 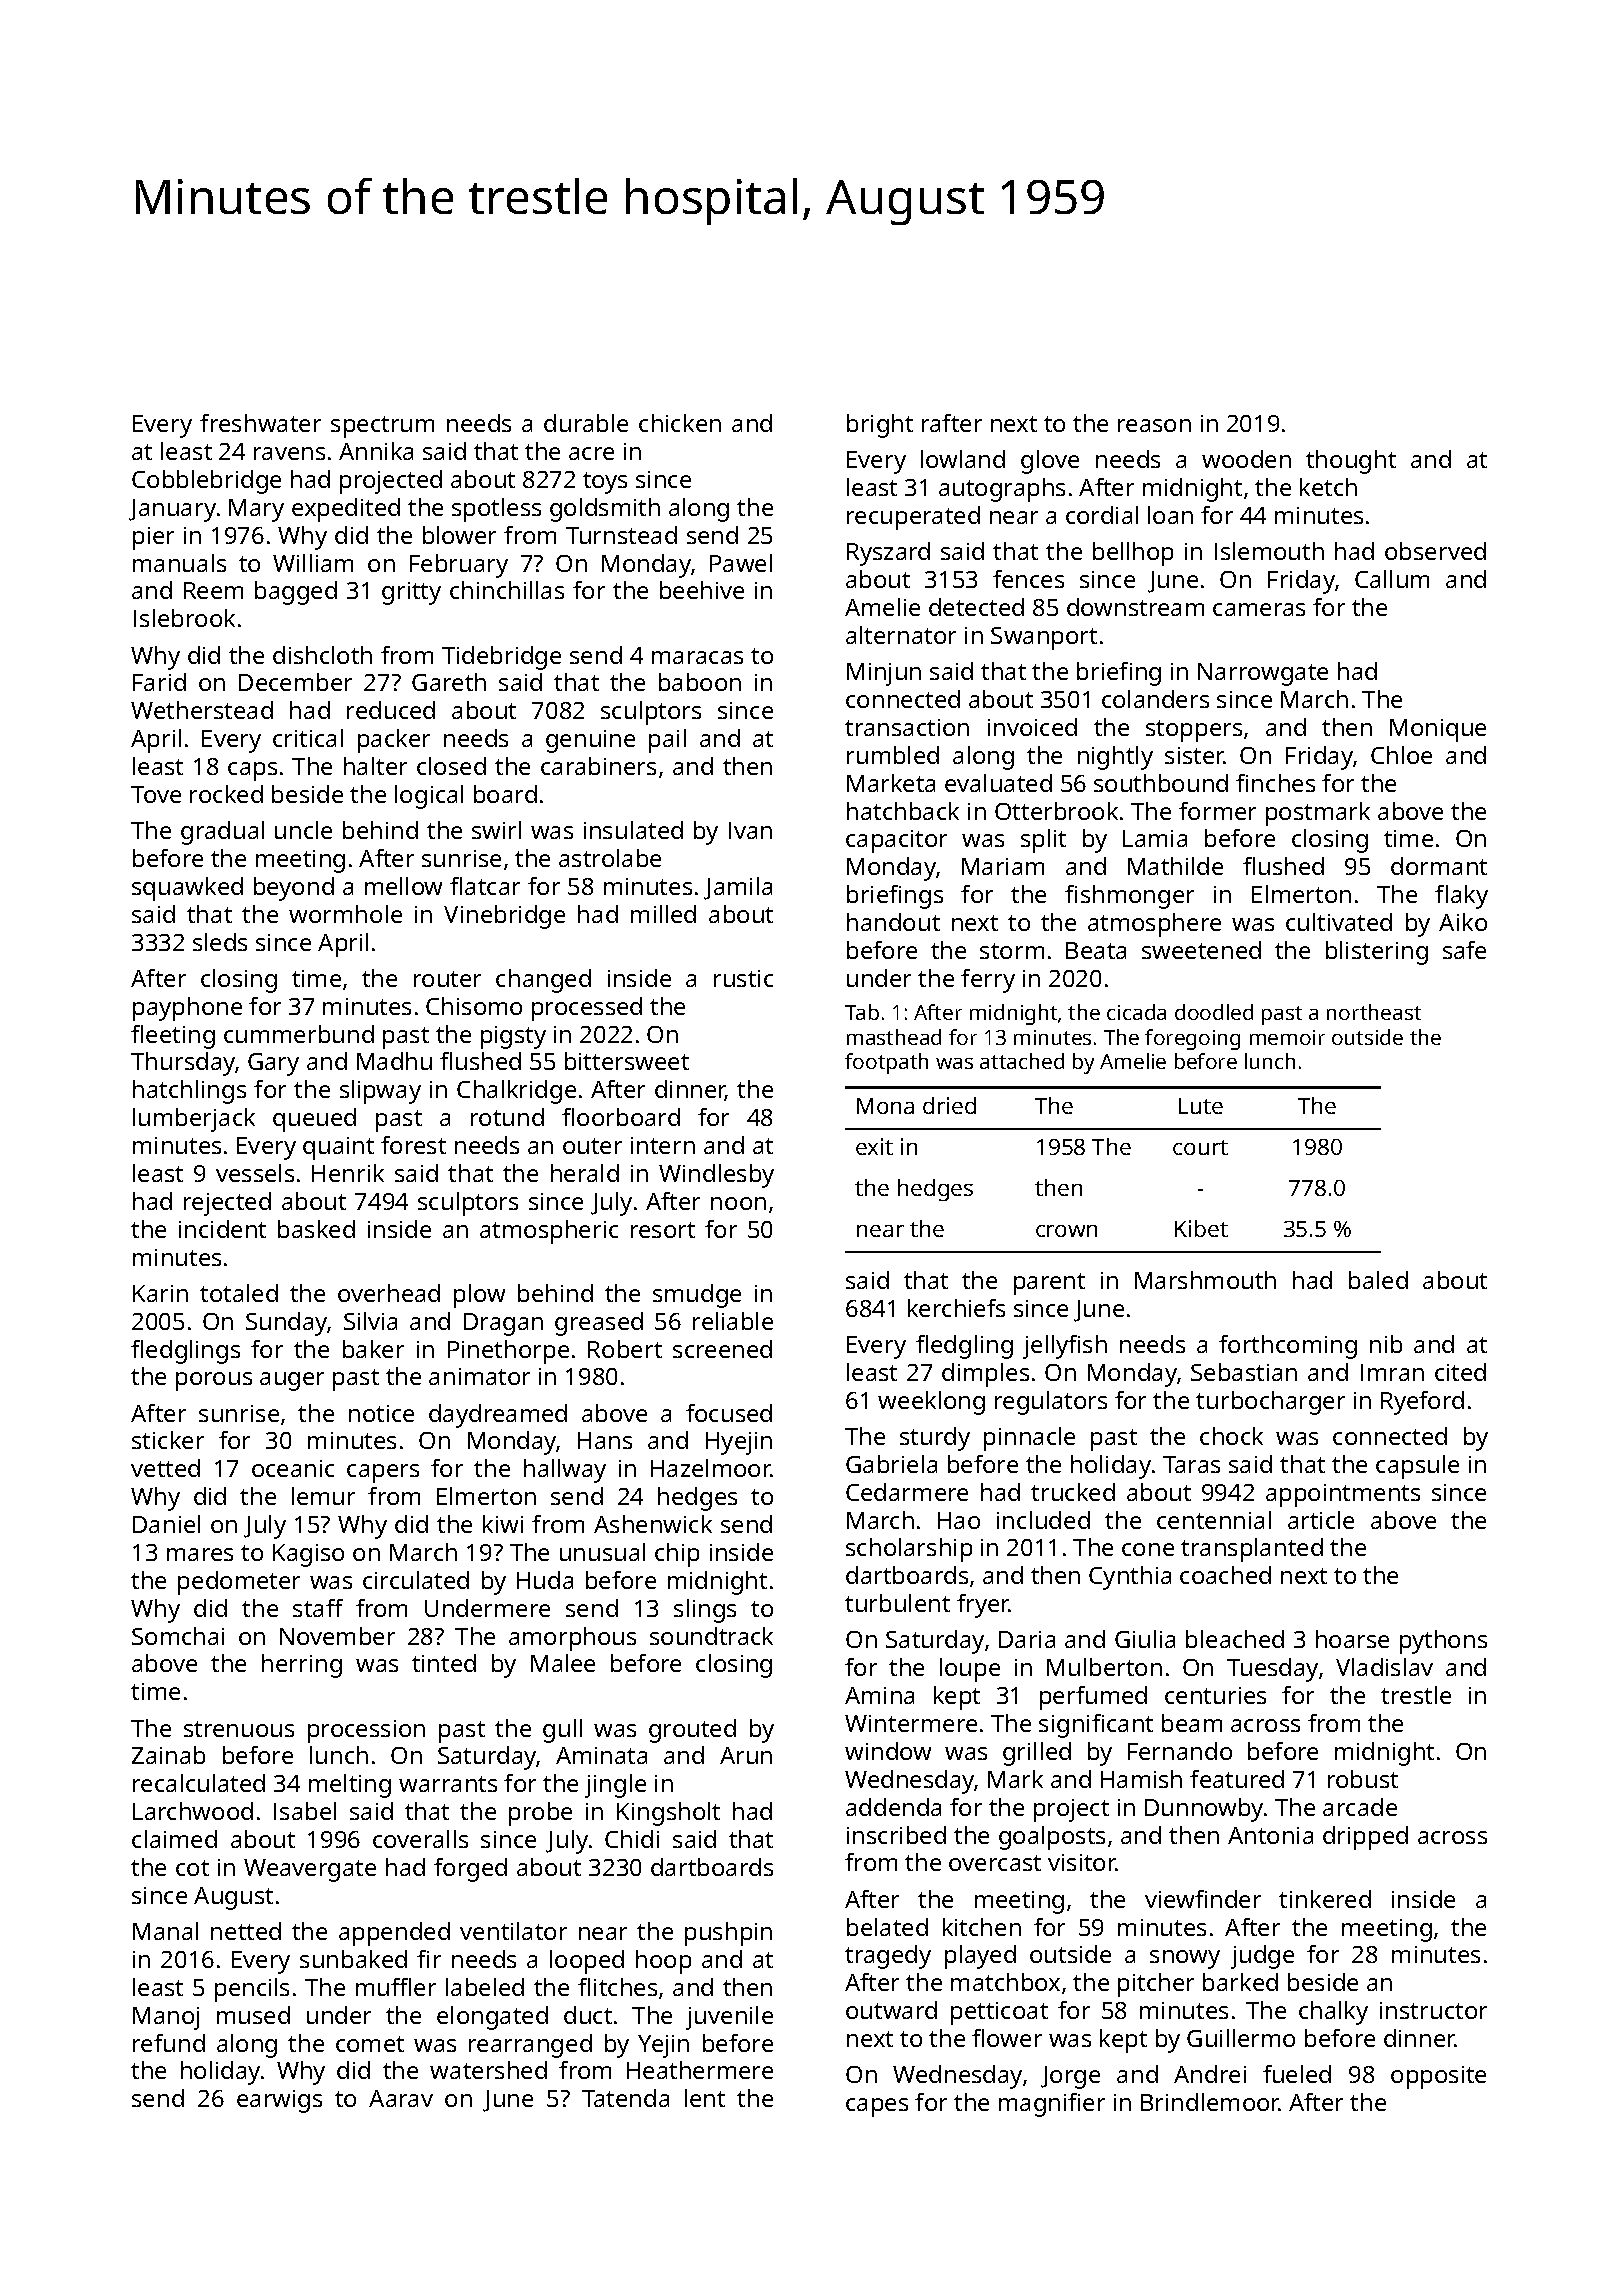 What do you see at coordinates (303, 830) in the image?
I see `uncle` at bounding box center [303, 830].
